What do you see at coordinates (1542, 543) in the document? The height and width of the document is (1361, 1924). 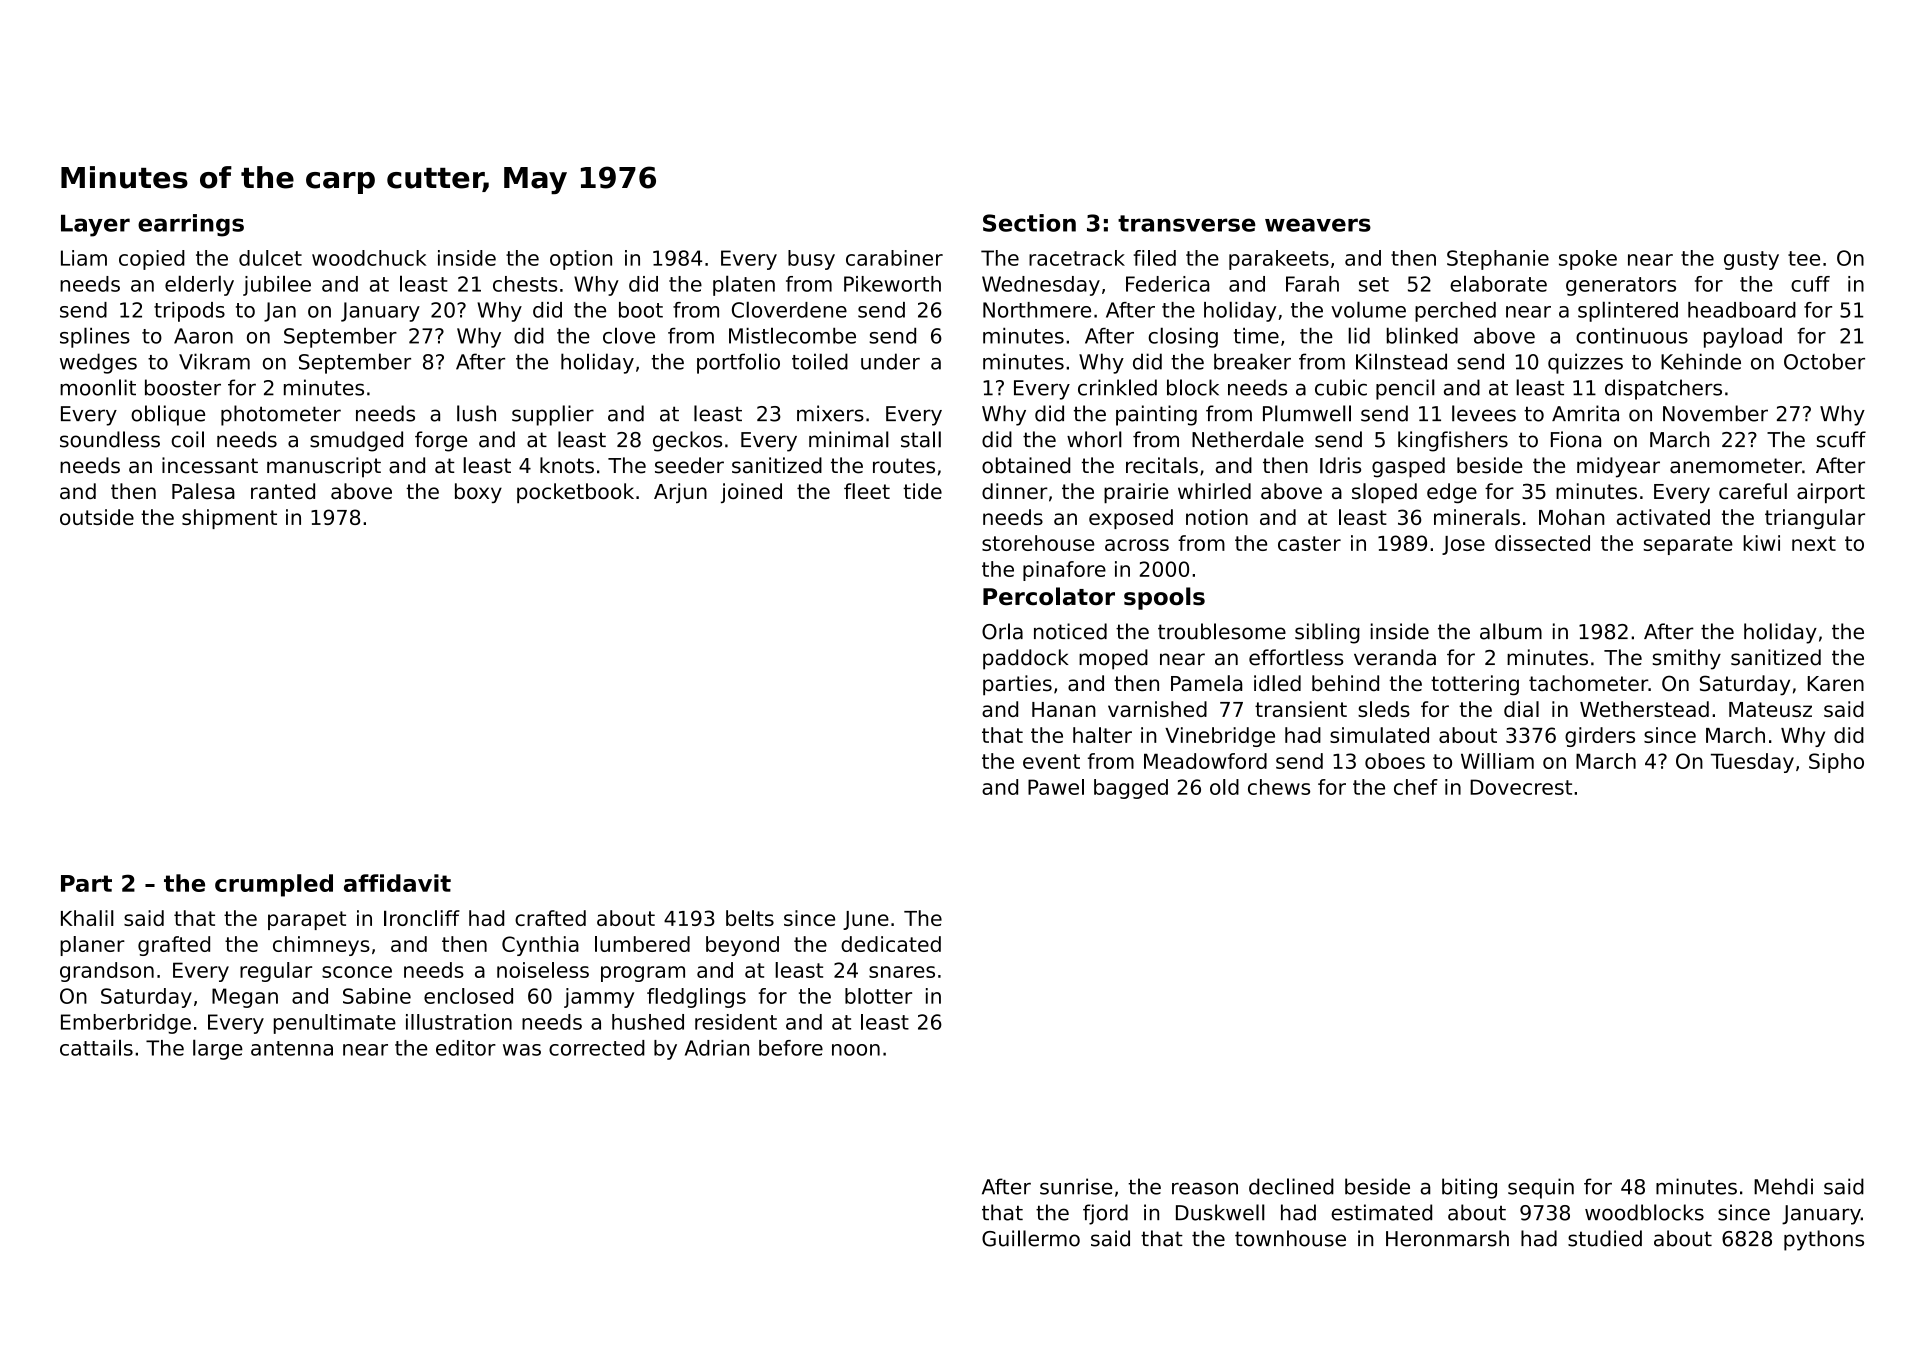 I see `dissected` at bounding box center [1542, 543].
